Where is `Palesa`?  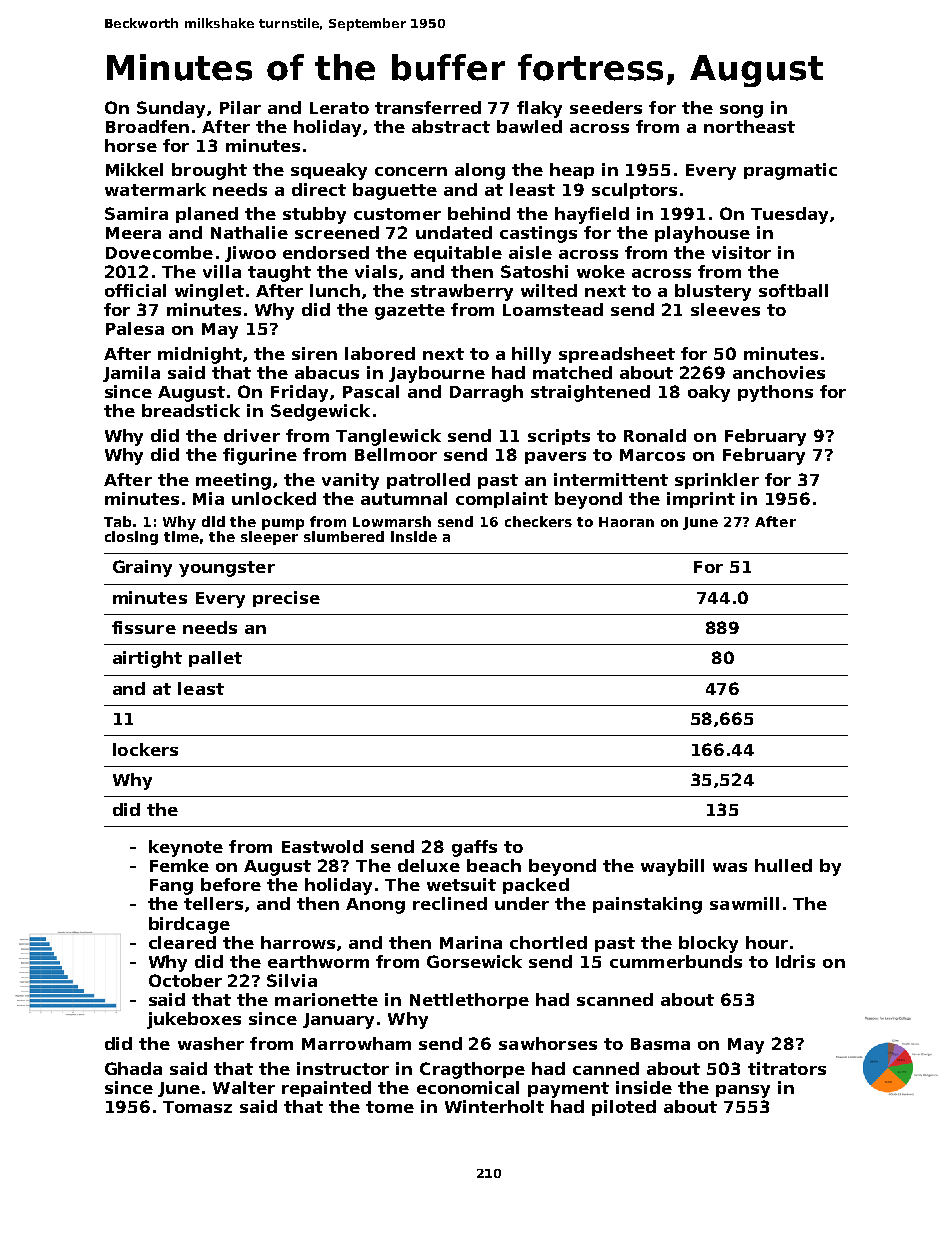
Palesa is located at coordinates (135, 328).
